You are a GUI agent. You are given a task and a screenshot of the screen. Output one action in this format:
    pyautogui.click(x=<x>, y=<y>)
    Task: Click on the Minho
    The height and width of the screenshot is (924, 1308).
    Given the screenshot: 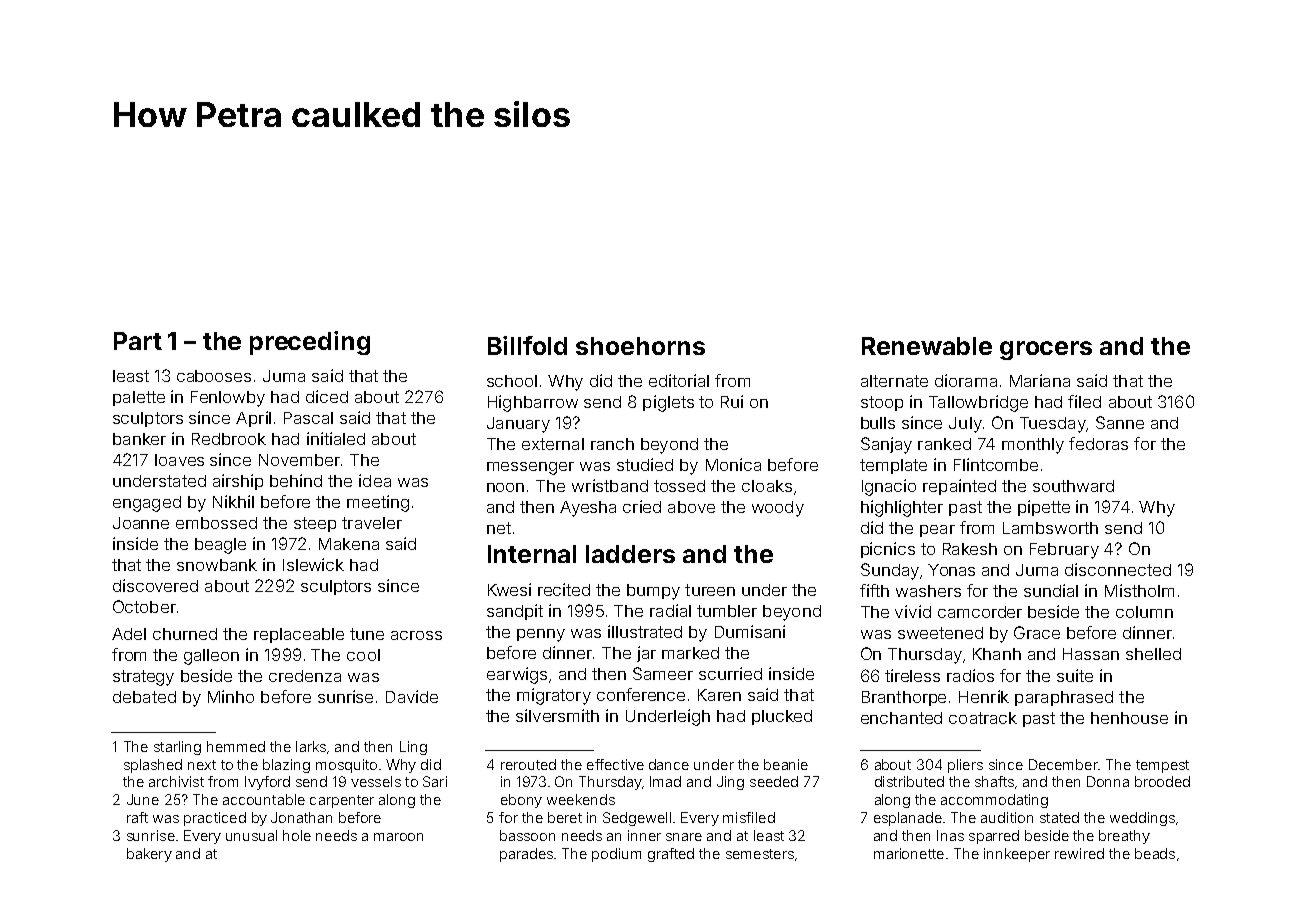 What is the action you would take?
    pyautogui.click(x=231, y=696)
